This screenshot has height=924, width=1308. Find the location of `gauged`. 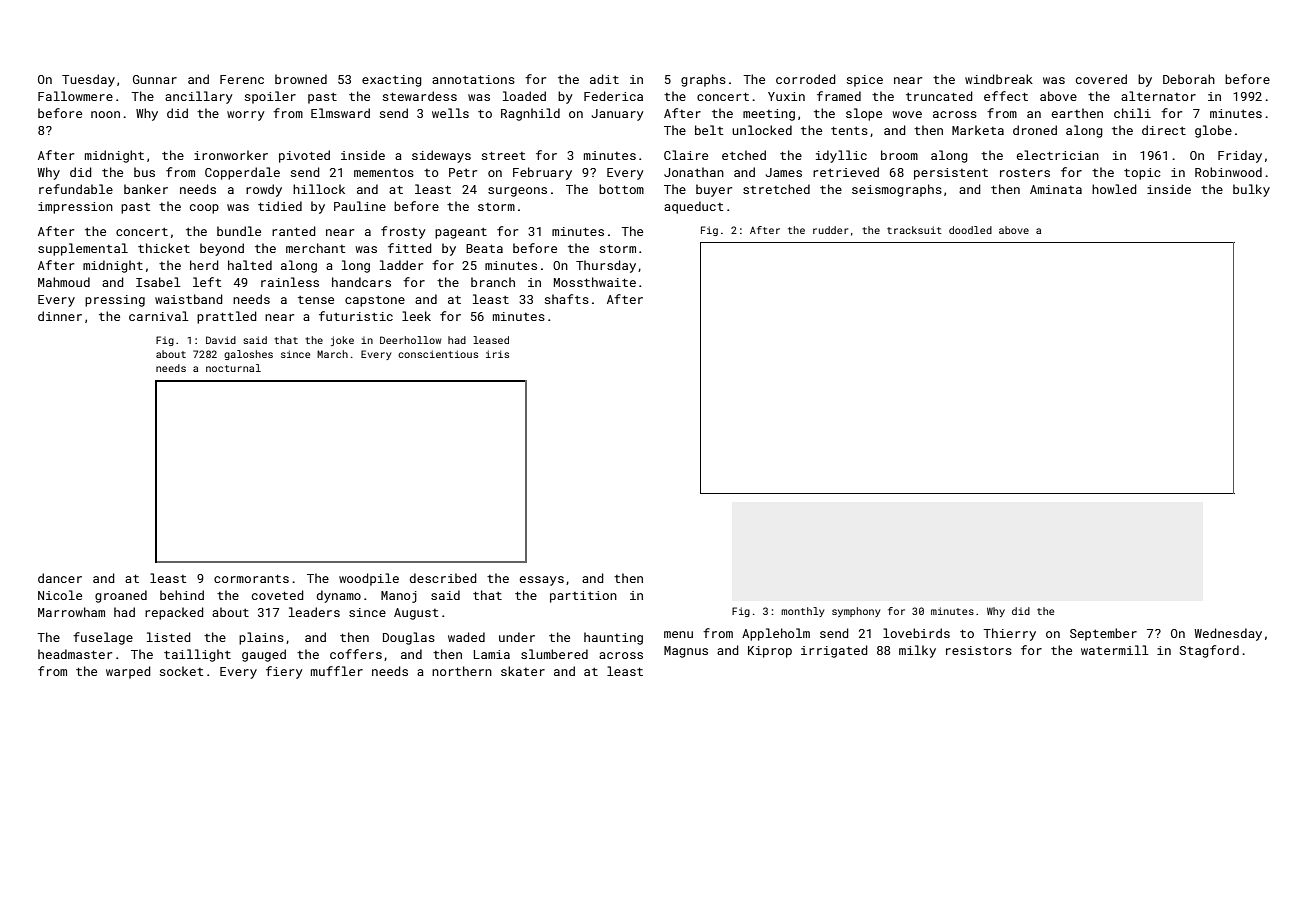

gauged is located at coordinates (264, 655).
